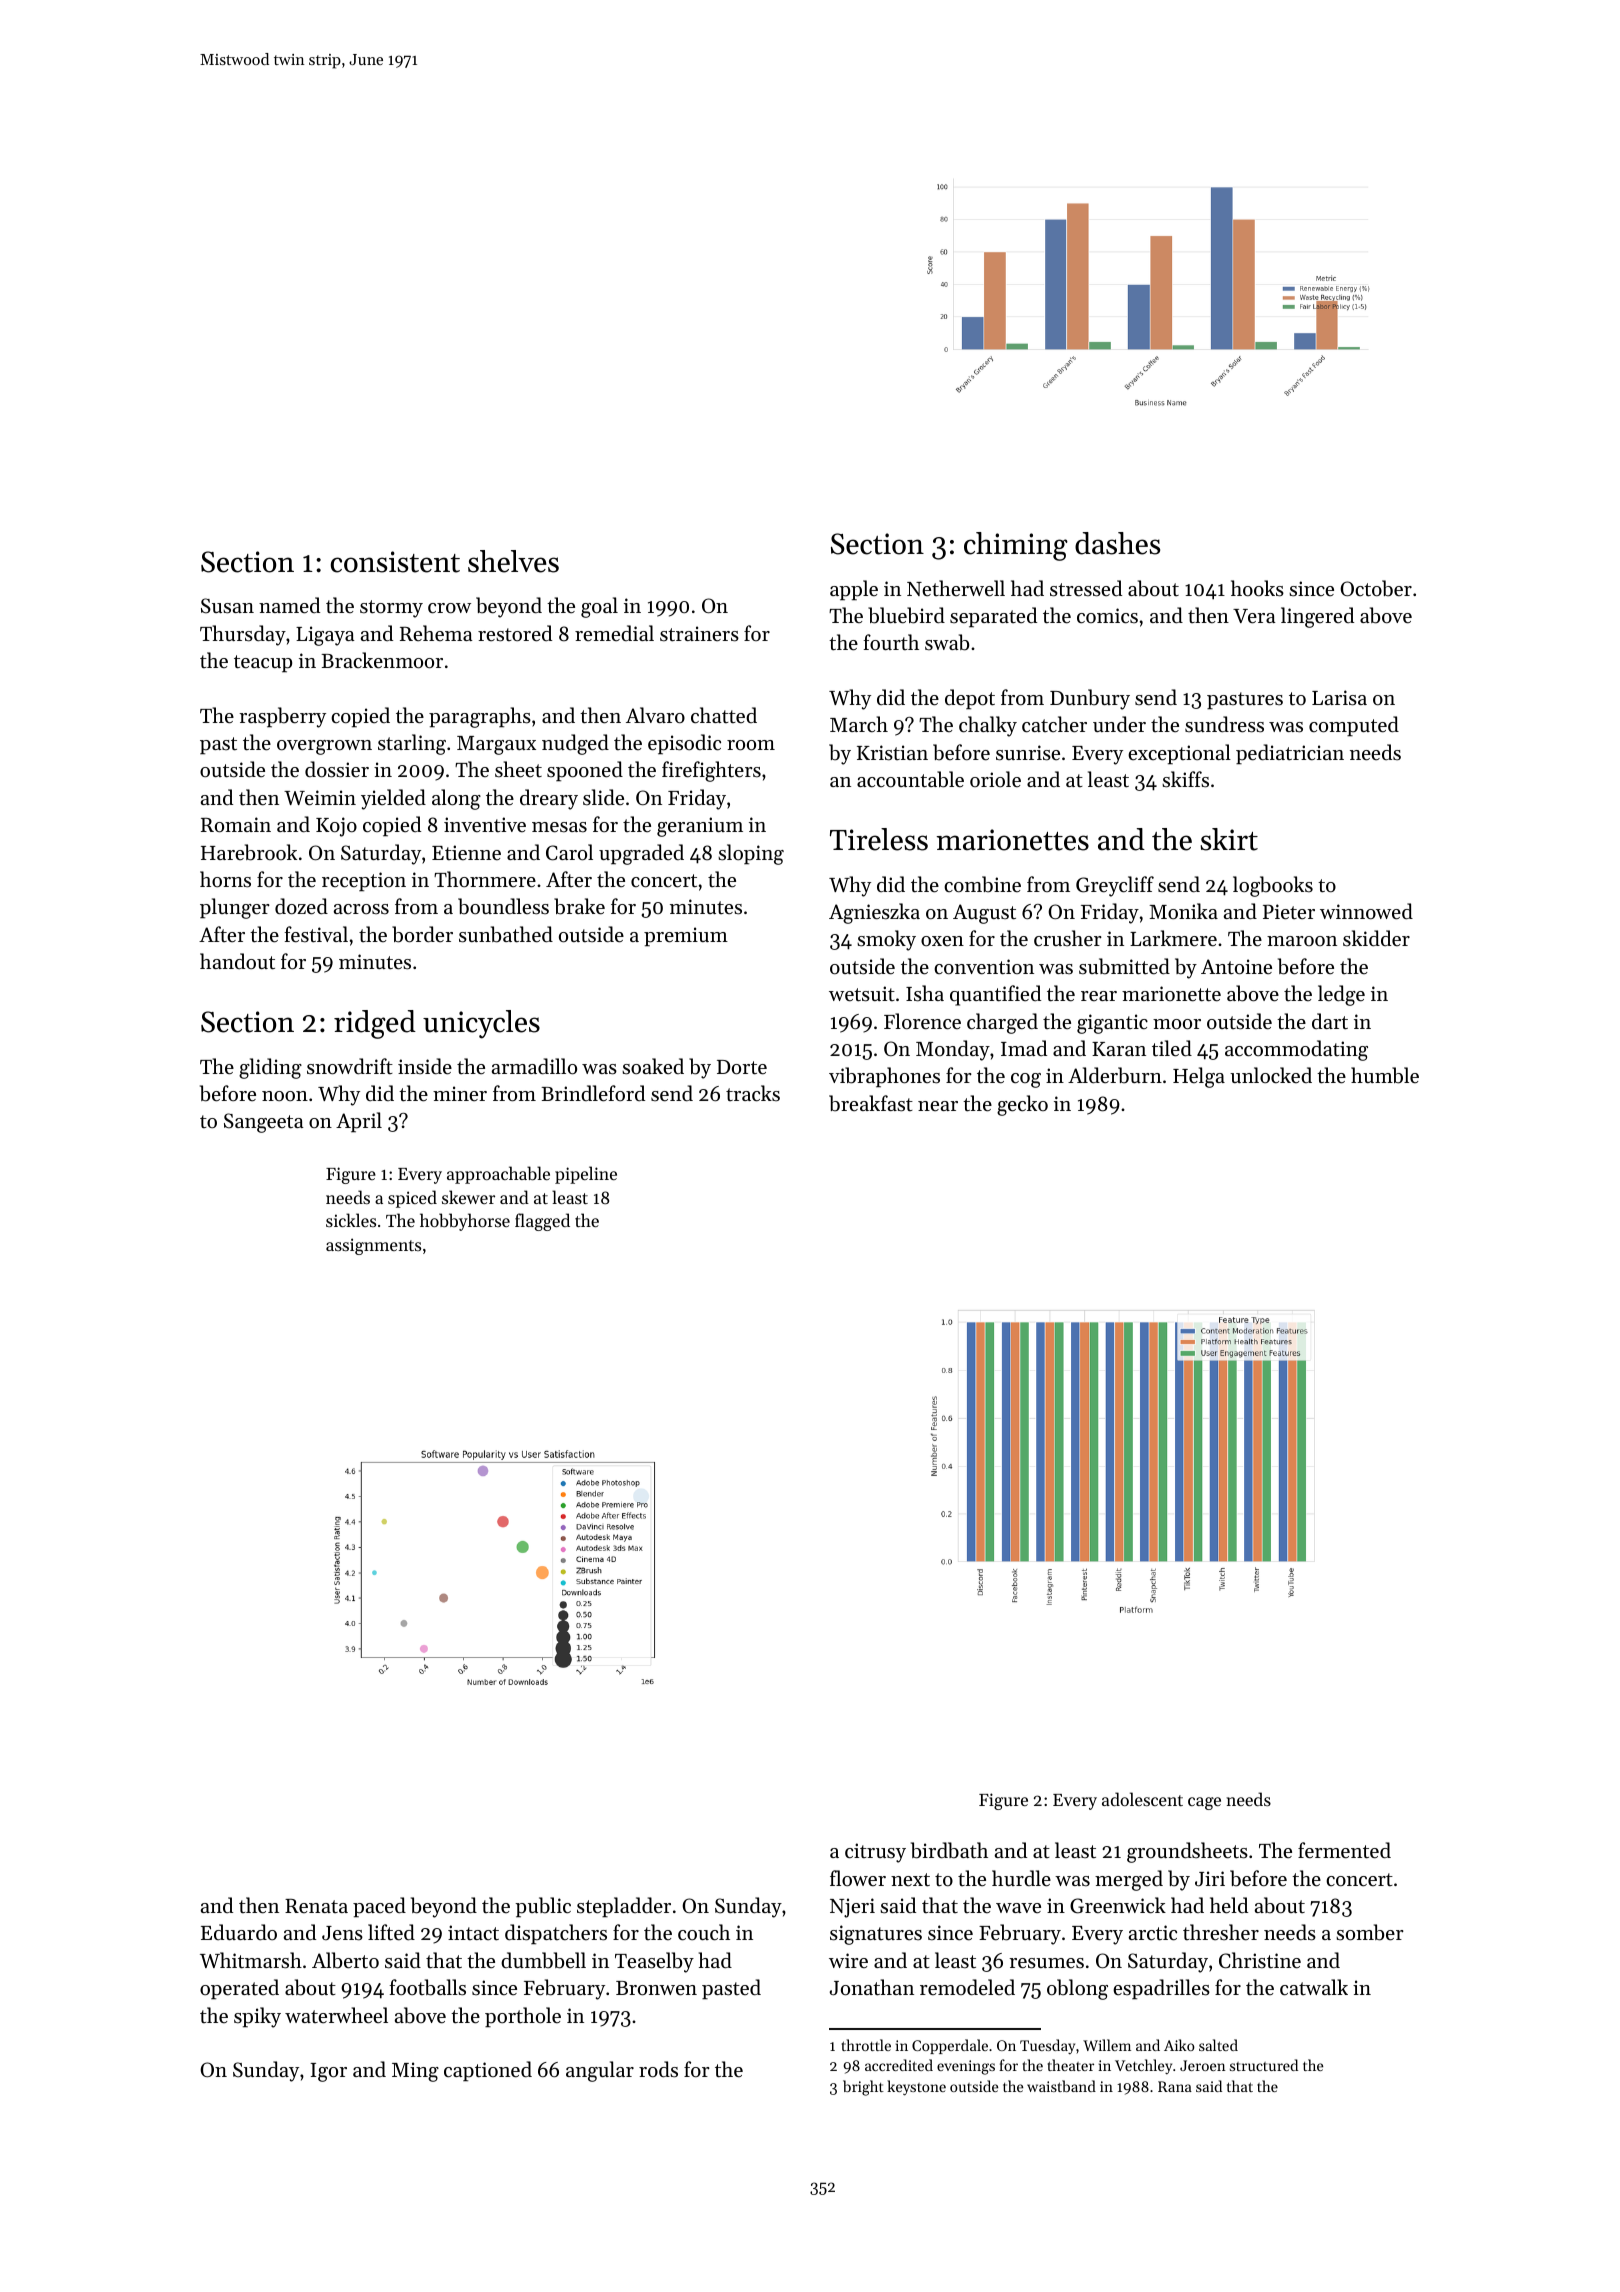 This screenshot has height=2292, width=1620. I want to click on structured, so click(1264, 2065).
